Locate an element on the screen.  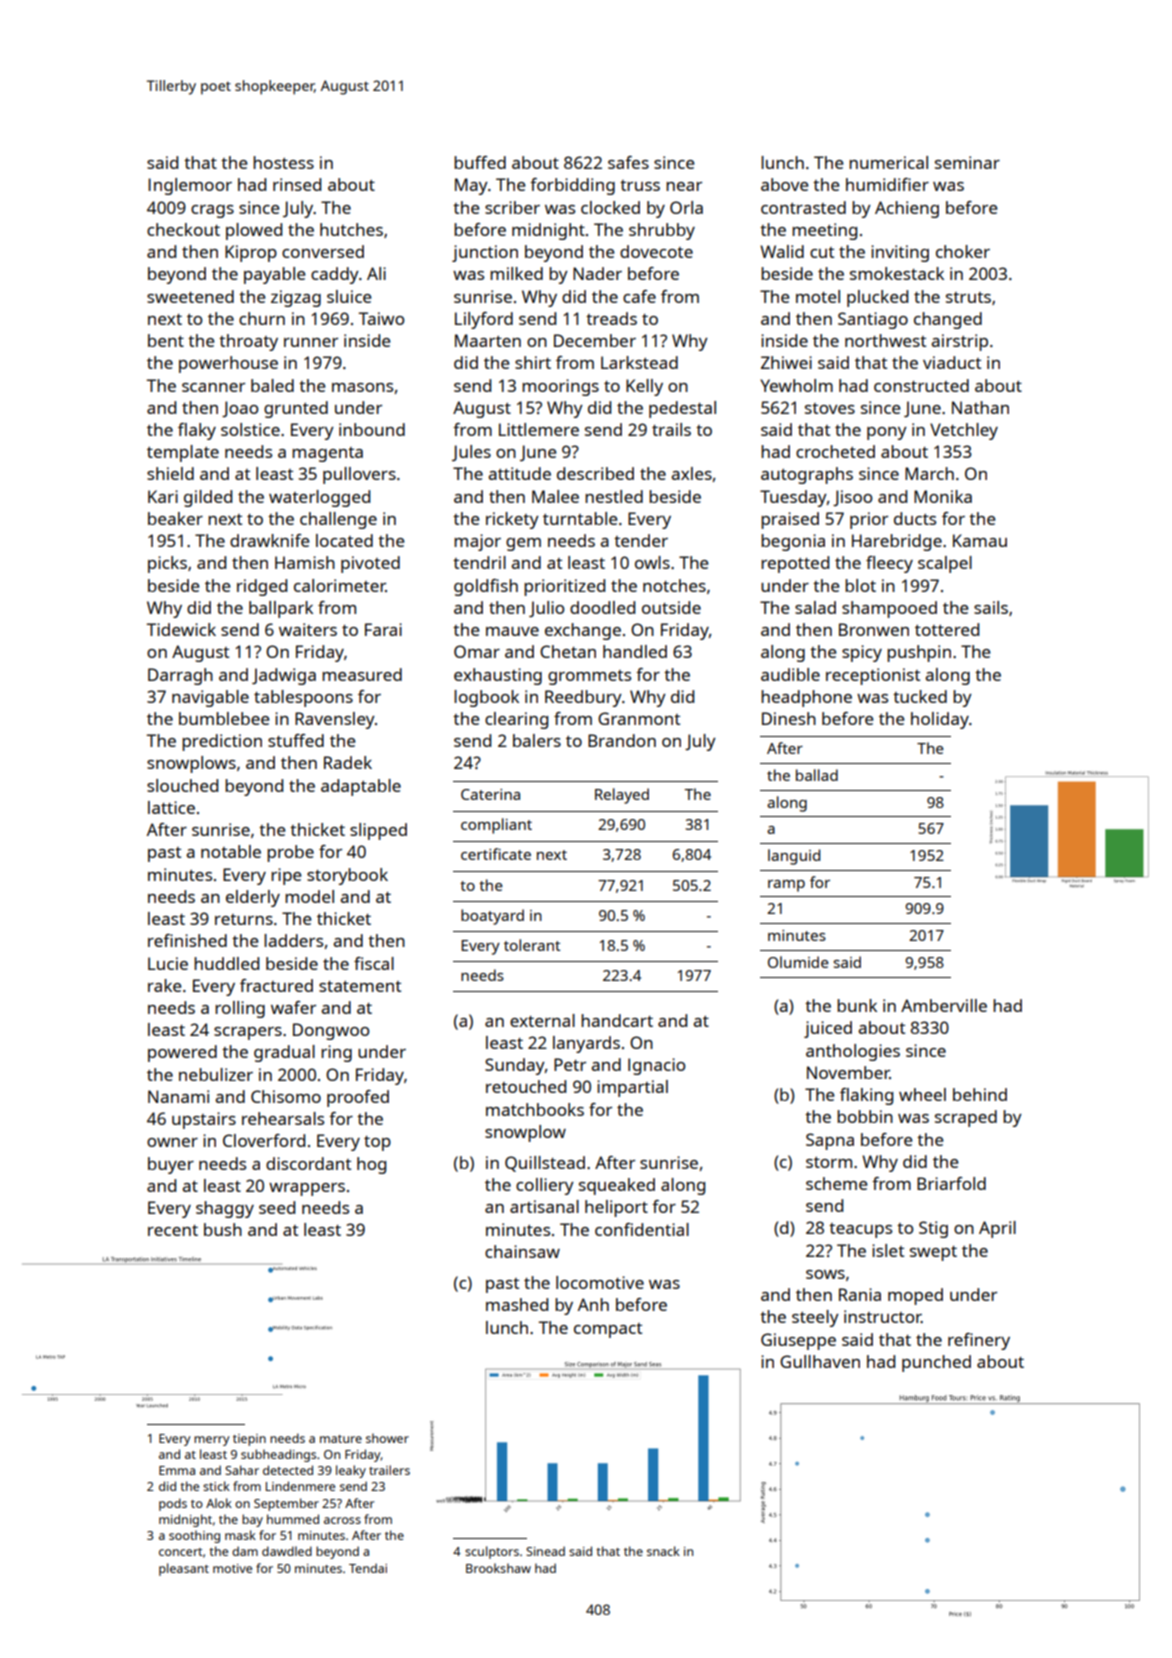
punched is located at coordinates (936, 1363).
